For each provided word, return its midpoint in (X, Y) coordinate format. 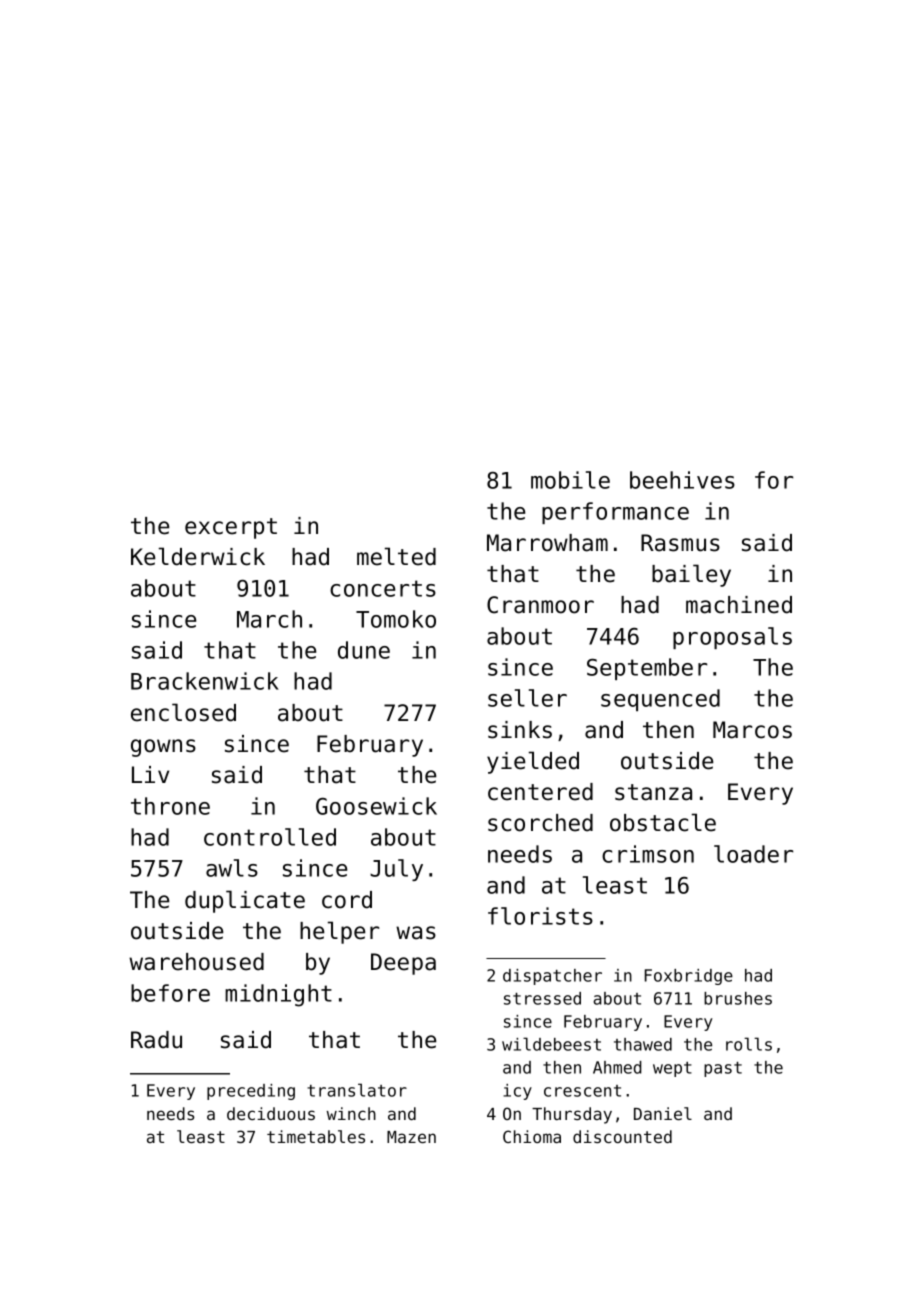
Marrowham (547, 543)
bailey (691, 575)
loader (753, 854)
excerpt (231, 528)
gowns (163, 748)
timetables (316, 1136)
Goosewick (376, 806)
